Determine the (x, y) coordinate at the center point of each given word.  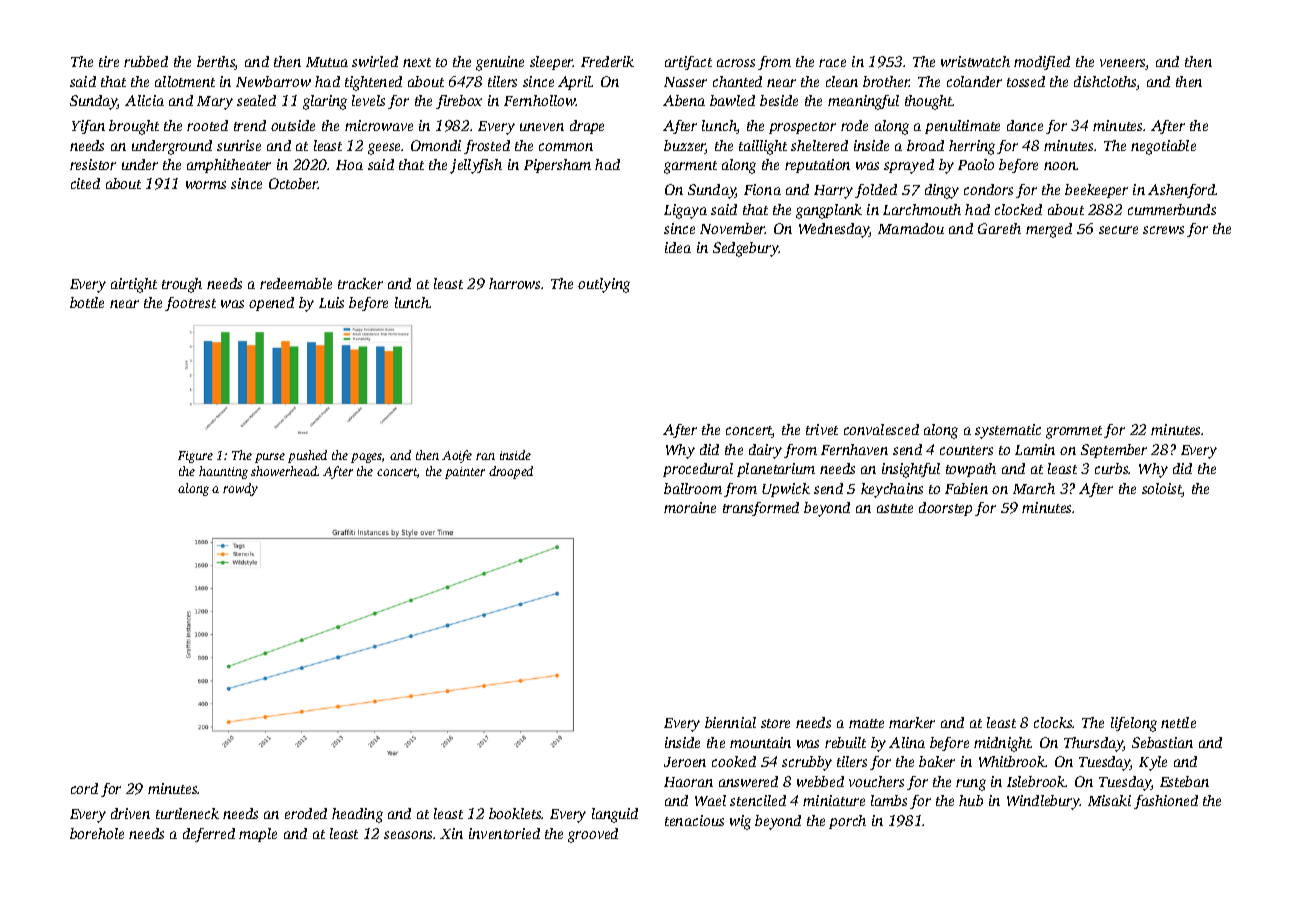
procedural (698, 470)
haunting (223, 472)
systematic (1008, 431)
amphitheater (229, 166)
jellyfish (476, 166)
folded (876, 191)
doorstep (945, 509)
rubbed (146, 61)
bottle (87, 302)
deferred (209, 835)
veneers (1123, 64)
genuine (500, 63)
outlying (604, 285)
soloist (1162, 490)
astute (895, 508)
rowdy (240, 489)
